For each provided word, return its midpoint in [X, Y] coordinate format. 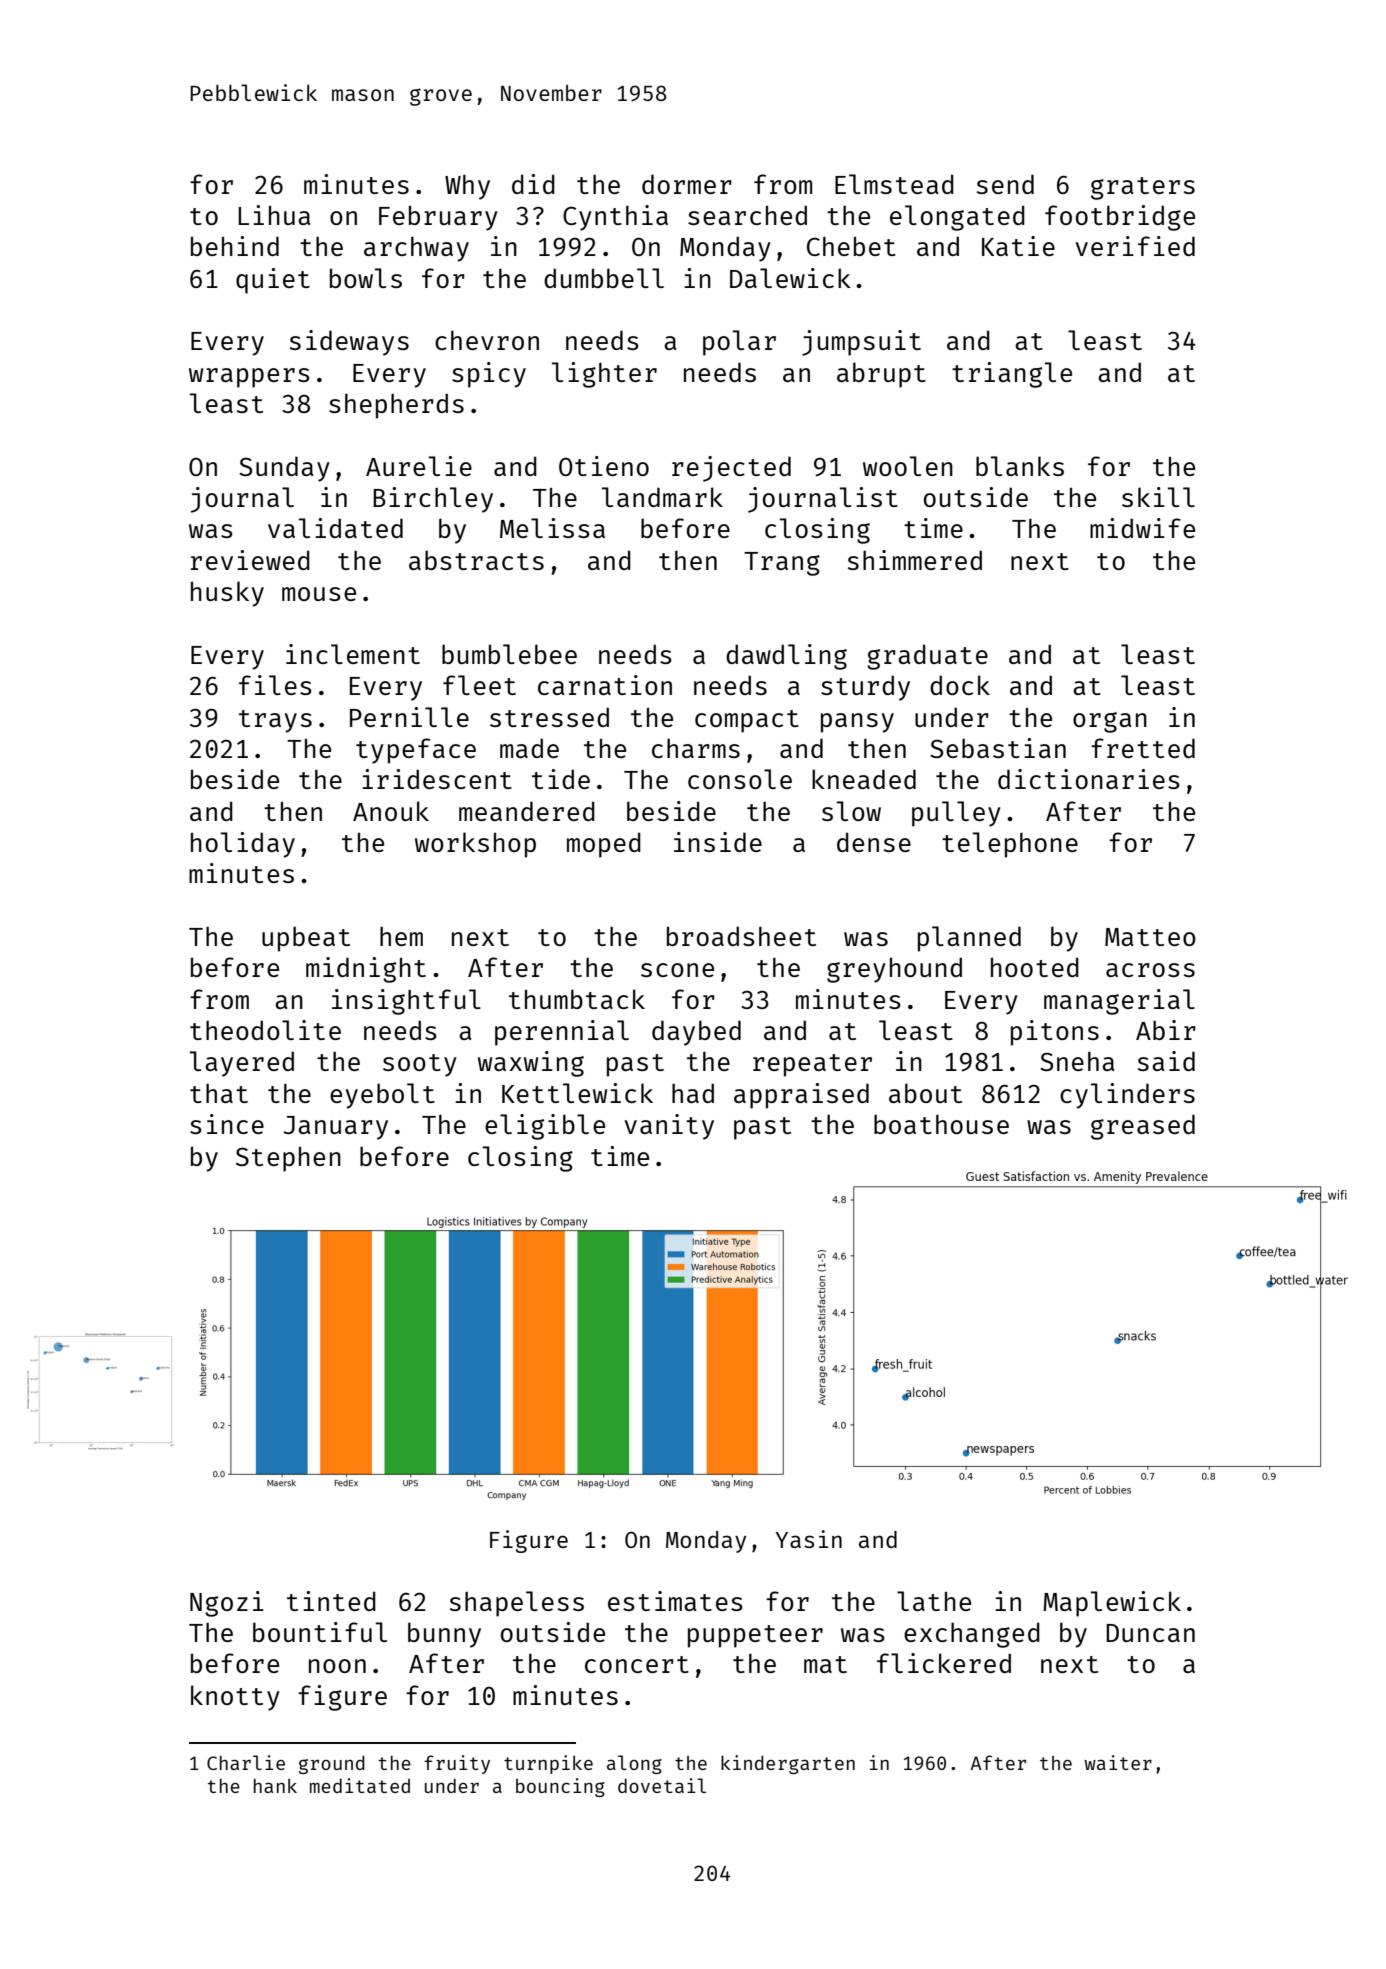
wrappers [249, 378]
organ [1110, 722]
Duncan [1150, 1633]
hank [275, 1785]
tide [561, 779]
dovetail [662, 1785]
